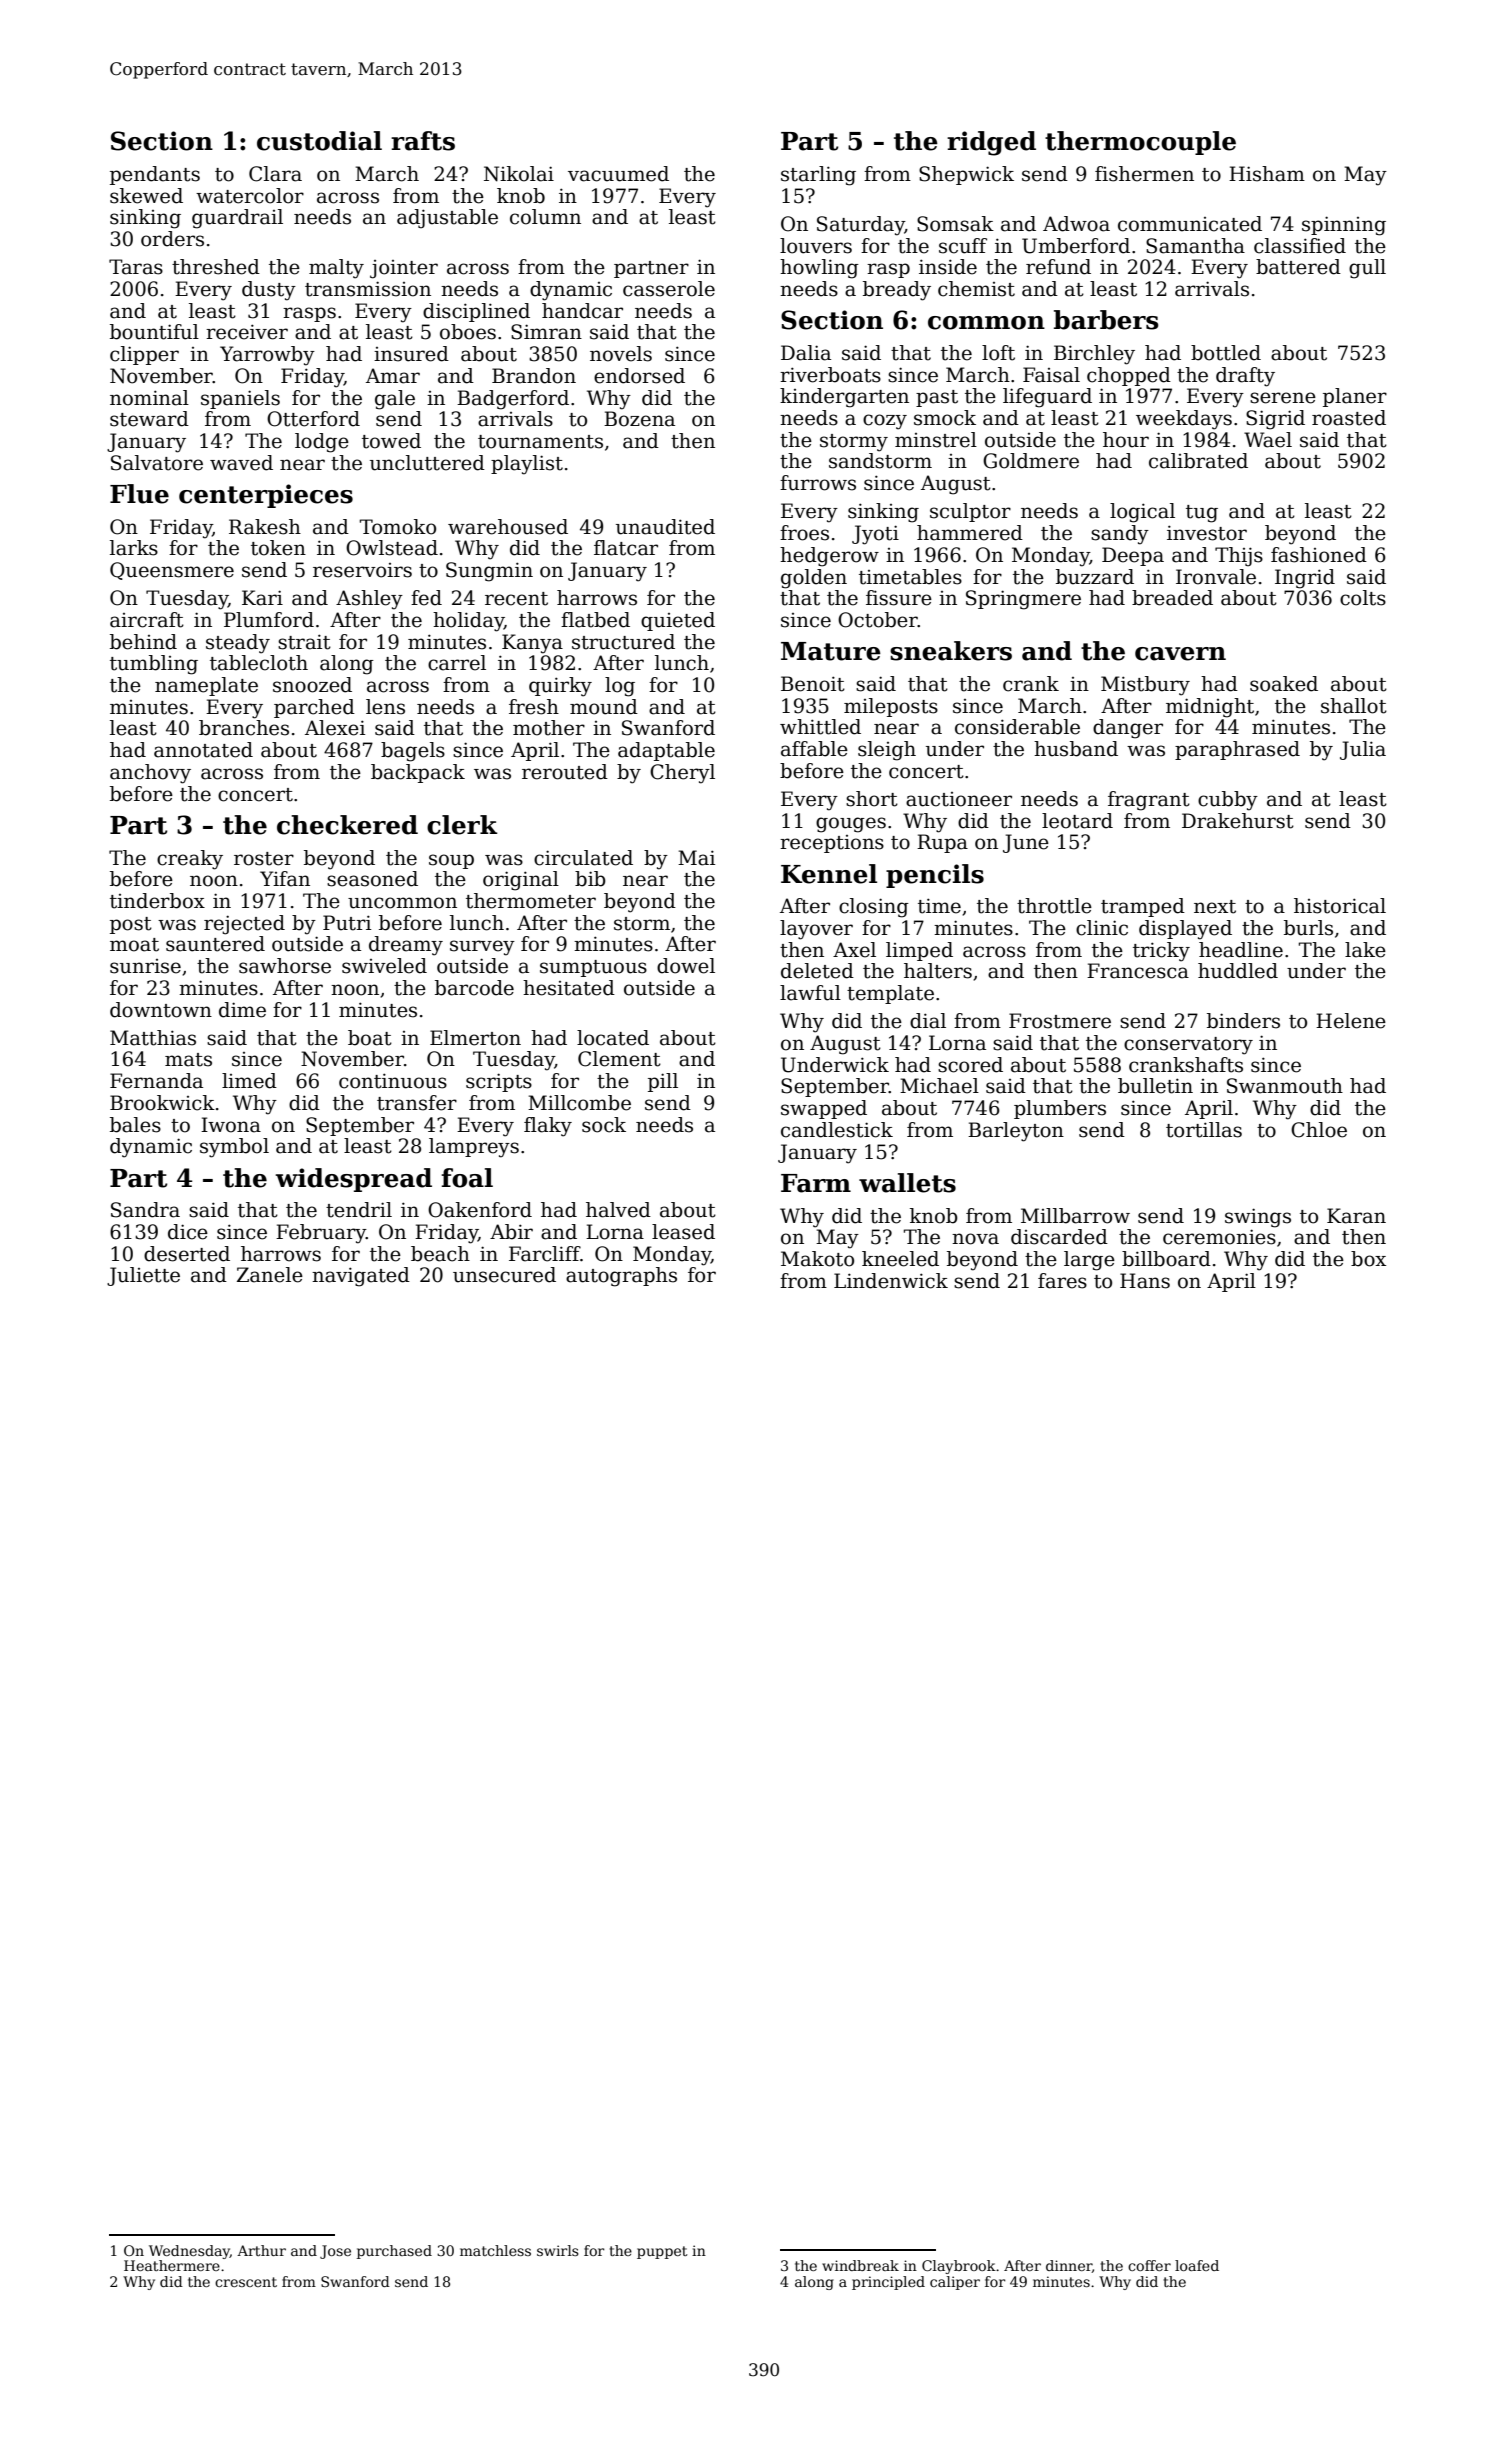 This document has width=1496, height=2464. What do you see at coordinates (1069, 2266) in the document?
I see `dinner` at bounding box center [1069, 2266].
